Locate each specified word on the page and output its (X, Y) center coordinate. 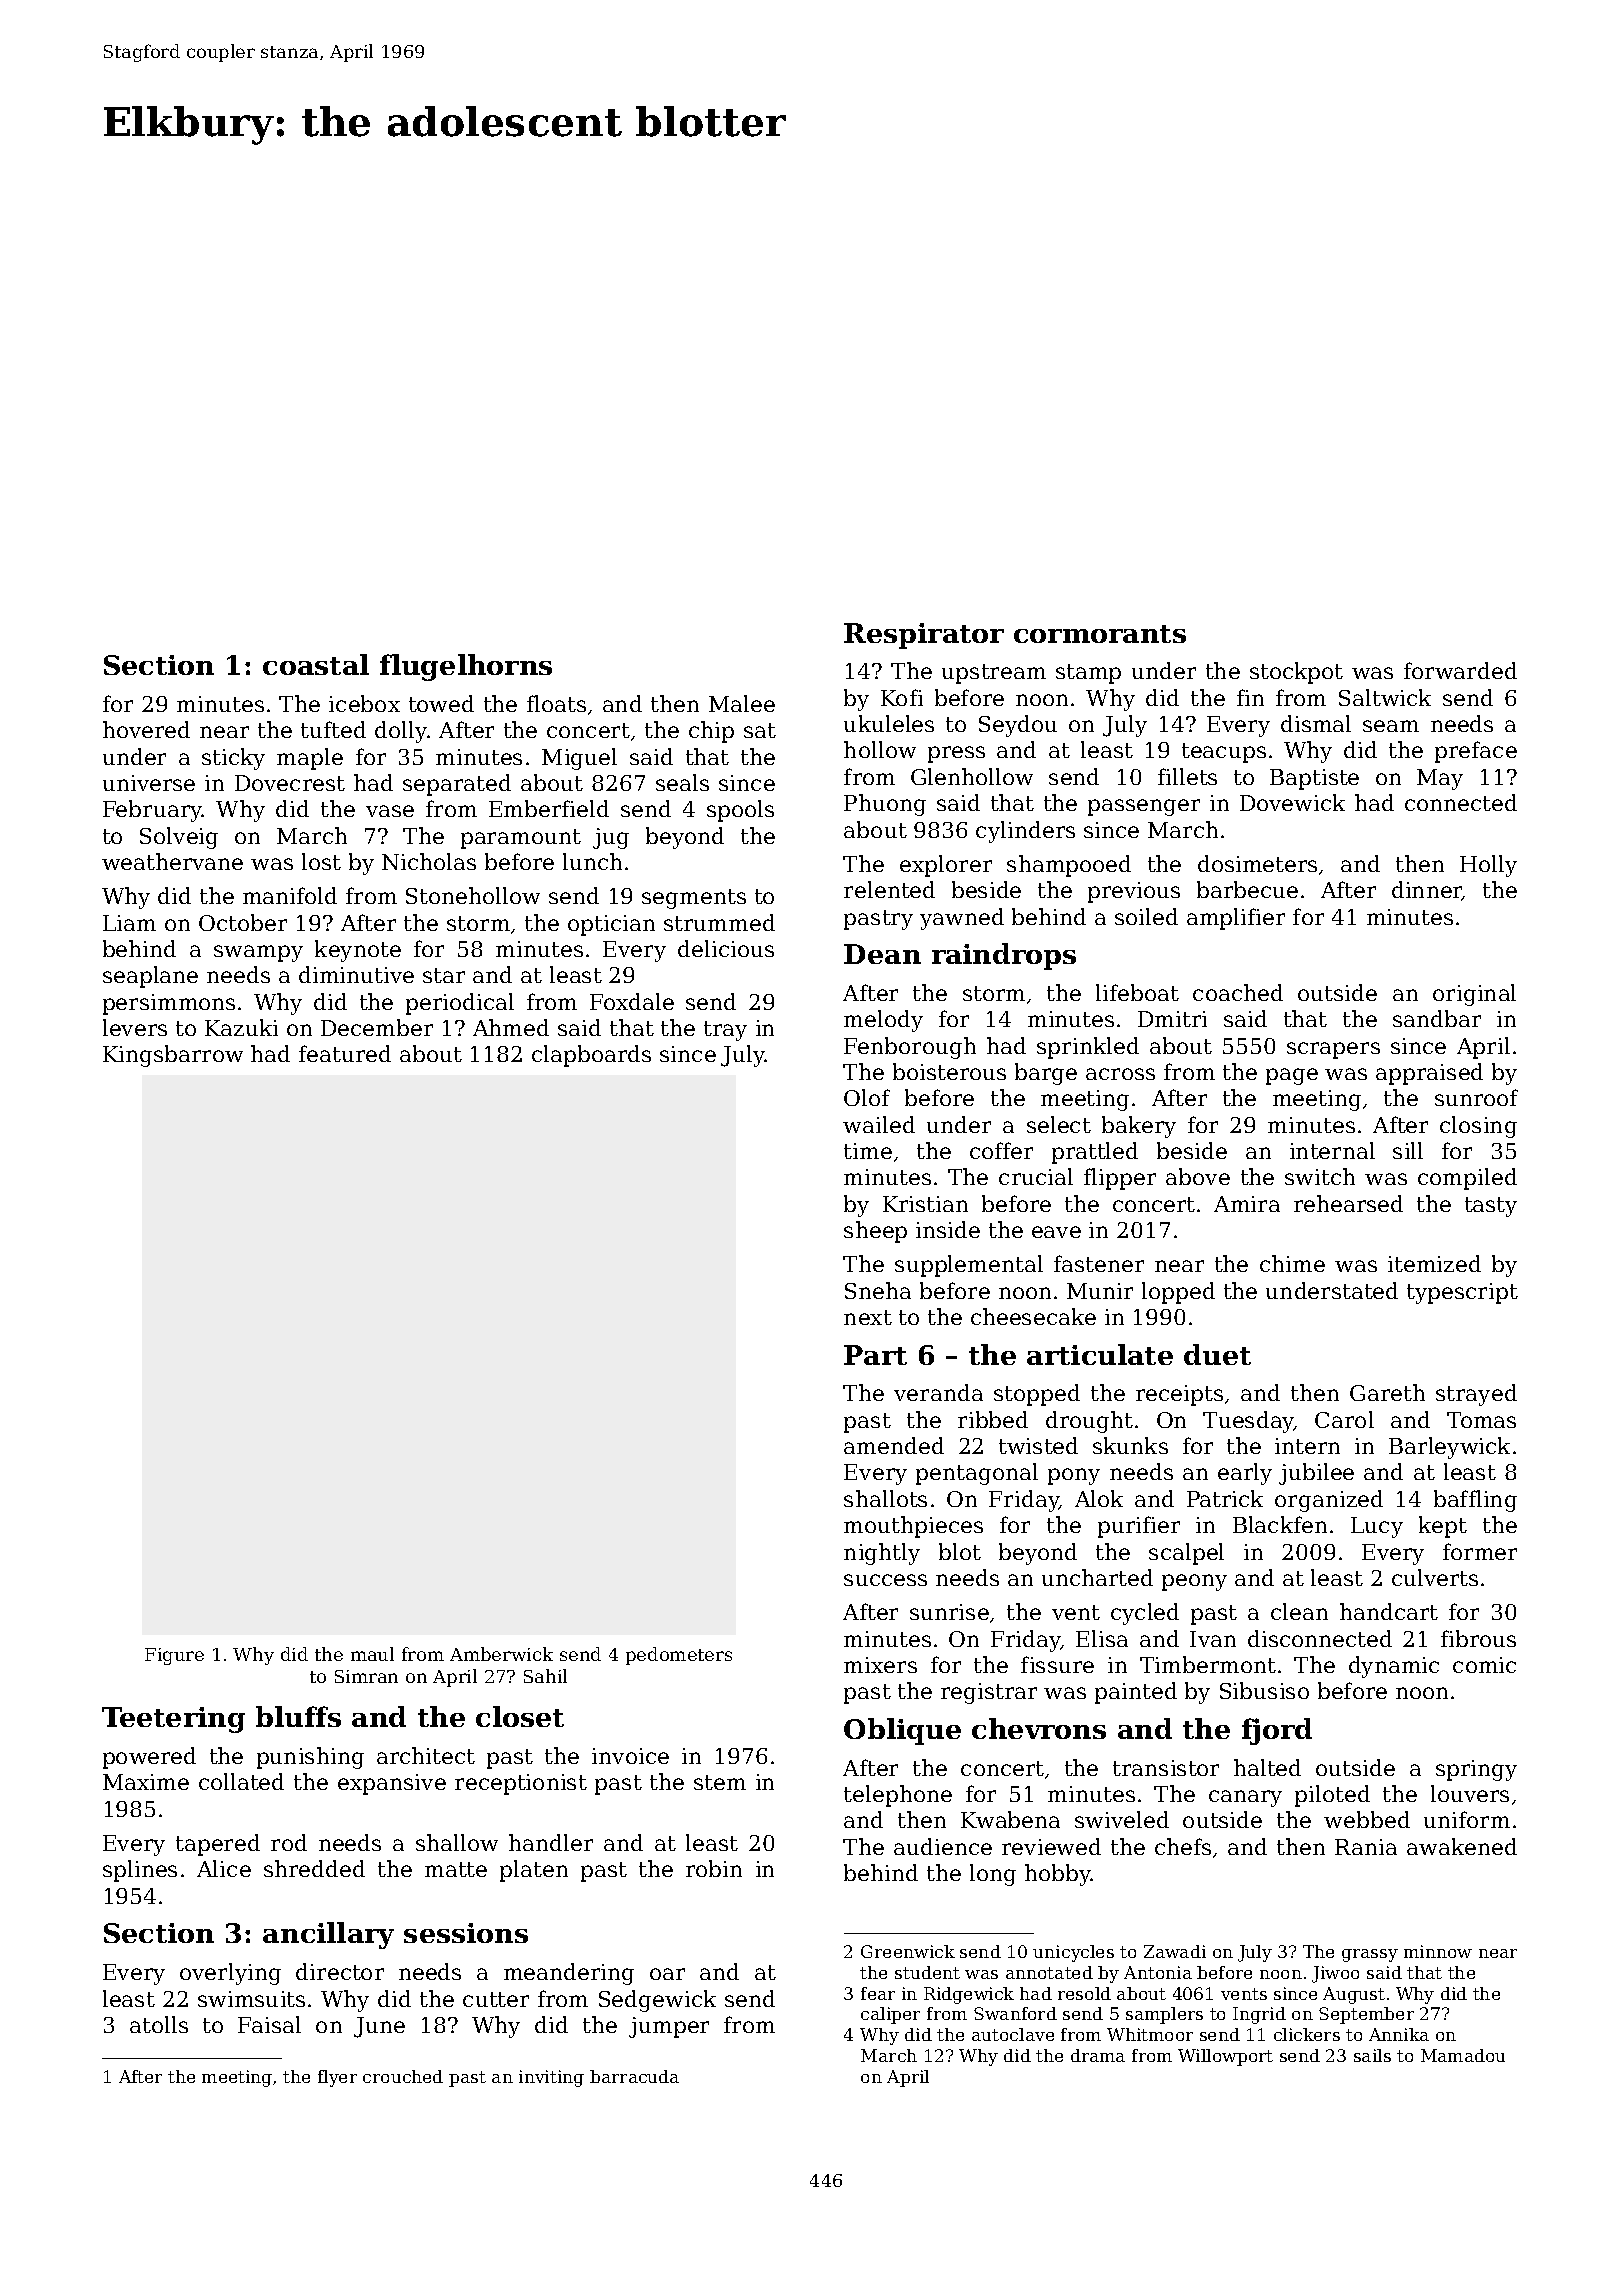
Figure (174, 1656)
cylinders (1025, 832)
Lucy (1377, 1527)
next (868, 1317)
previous (1134, 892)
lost (321, 861)
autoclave (1013, 2034)
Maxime (146, 1782)
